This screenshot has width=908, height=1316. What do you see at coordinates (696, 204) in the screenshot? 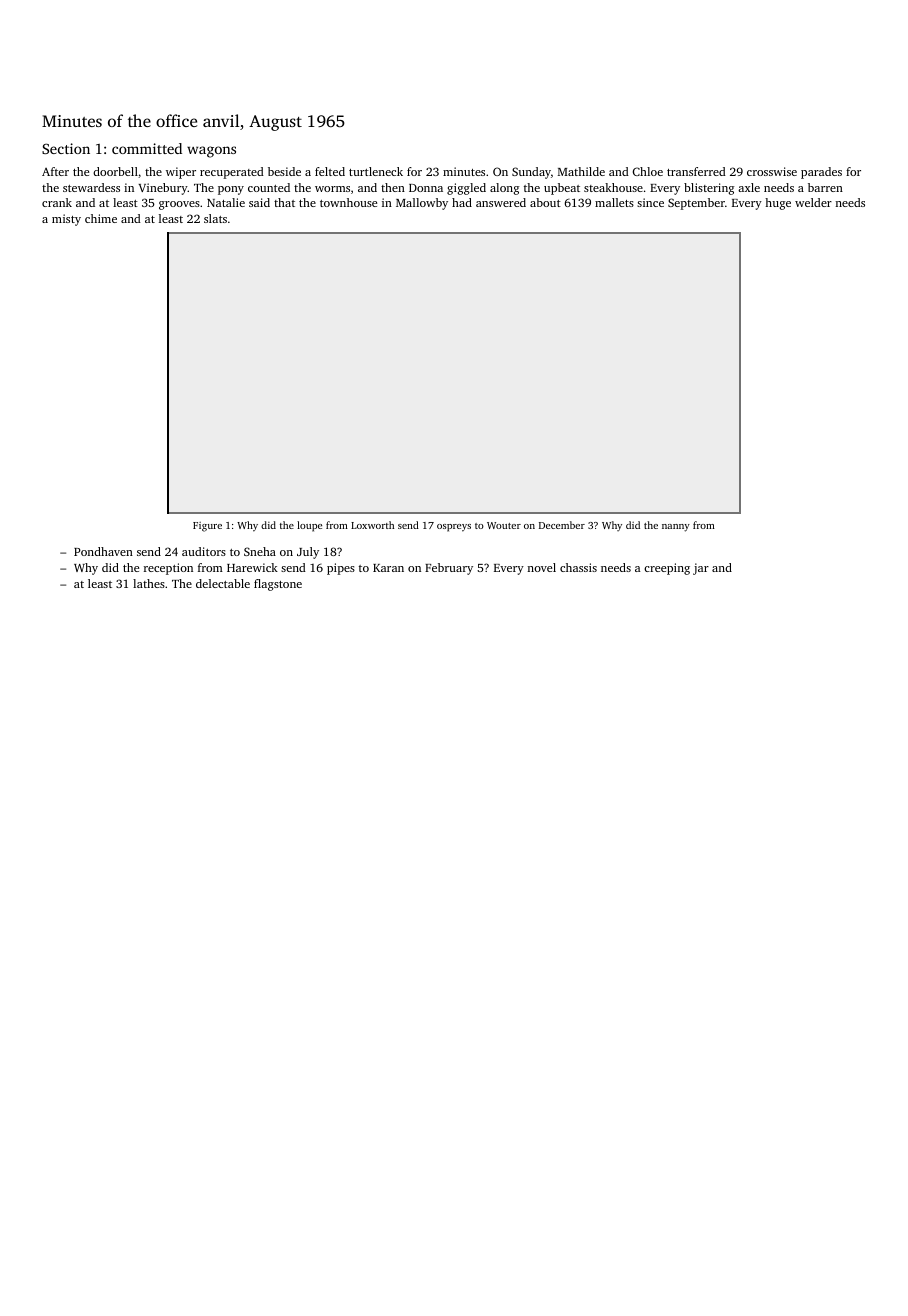
I see `September` at bounding box center [696, 204].
